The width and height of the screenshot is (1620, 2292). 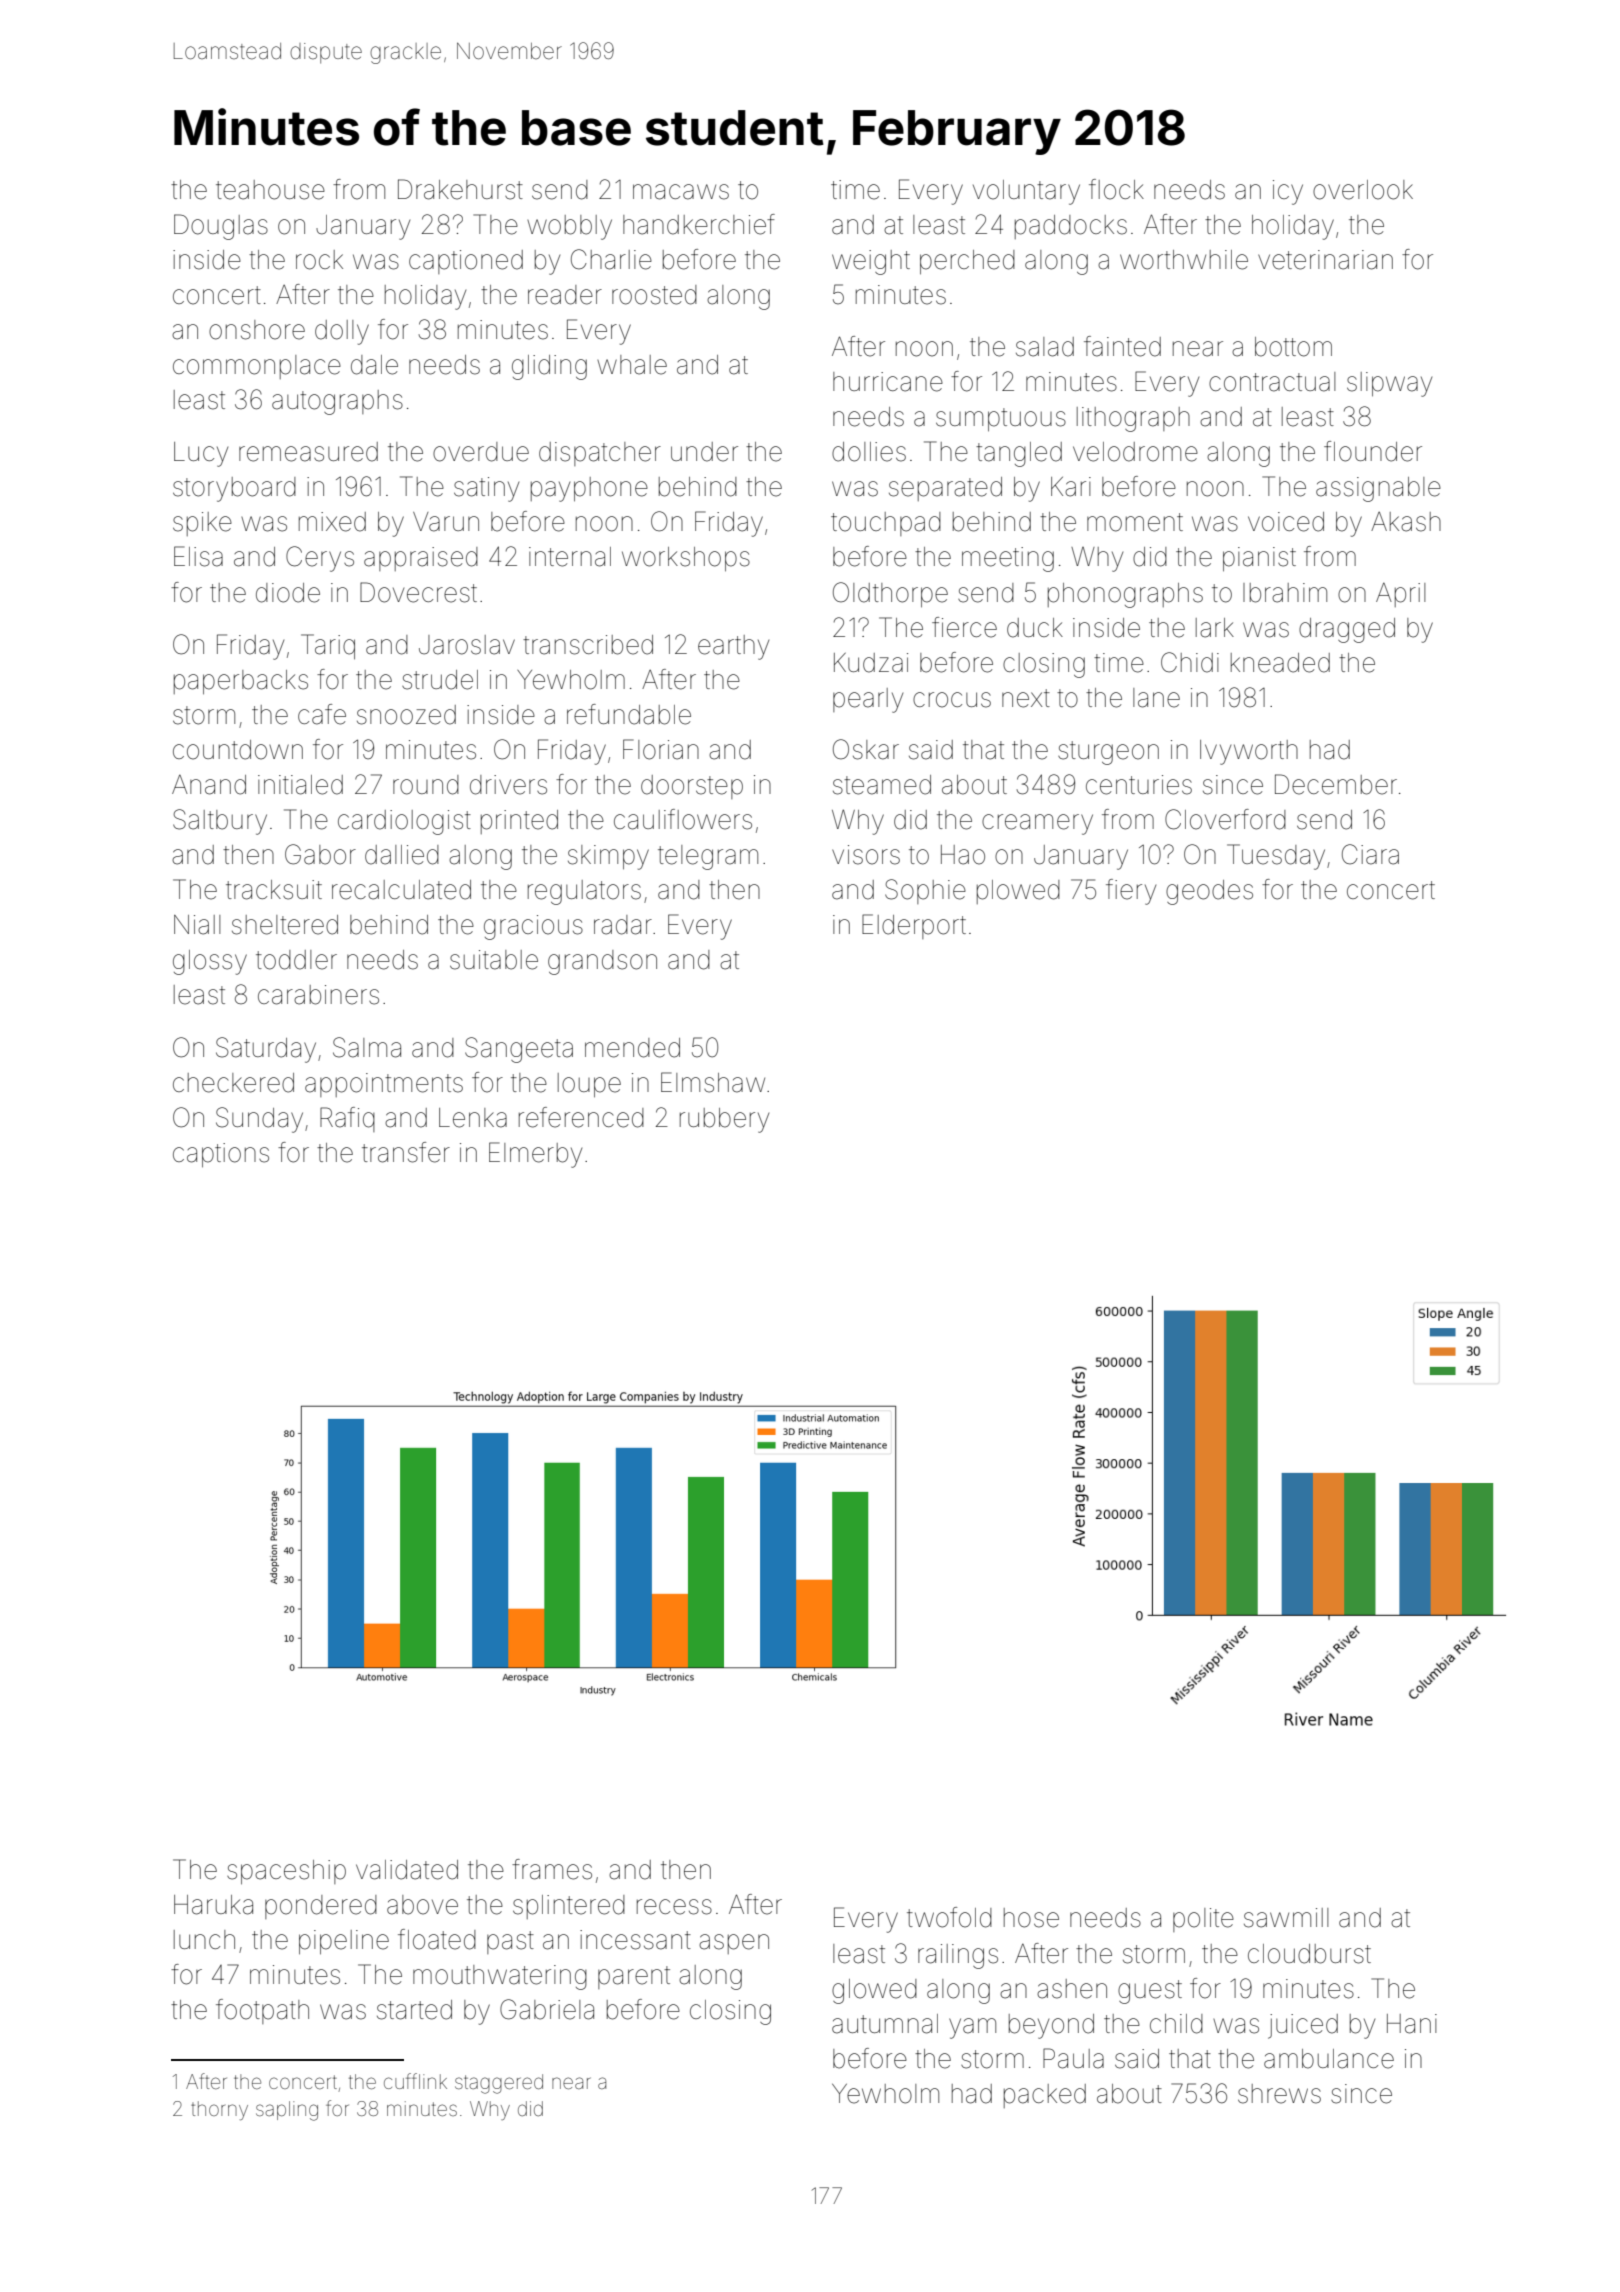 I want to click on rubbery, so click(x=724, y=1120).
